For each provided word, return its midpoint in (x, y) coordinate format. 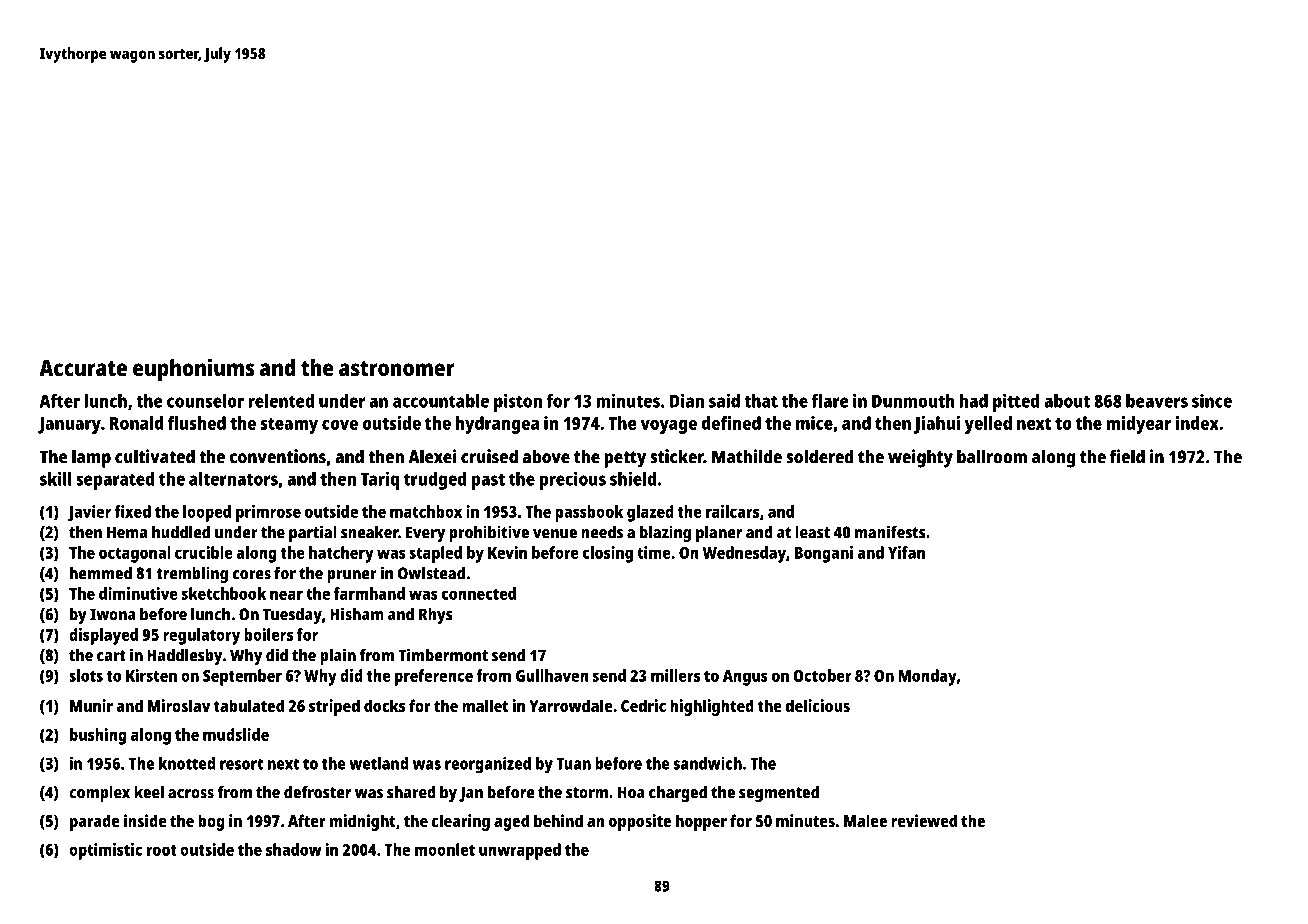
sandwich (708, 763)
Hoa (631, 792)
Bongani (824, 554)
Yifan (906, 552)
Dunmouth (913, 401)
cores (252, 575)
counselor (205, 401)
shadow (294, 849)
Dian (687, 400)
